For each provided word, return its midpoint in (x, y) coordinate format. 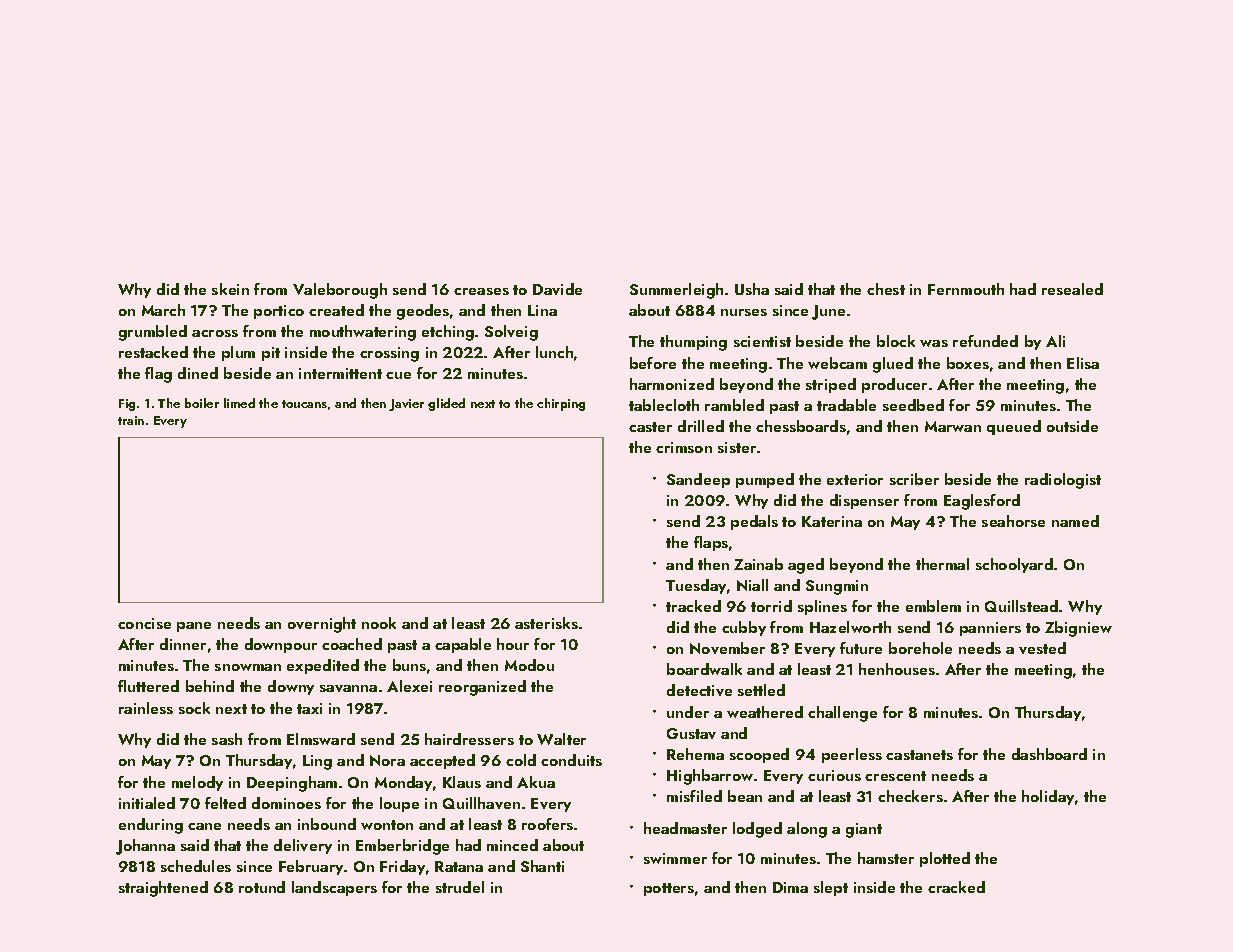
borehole (920, 648)
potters (669, 889)
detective (699, 690)
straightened (163, 889)
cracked (956, 887)
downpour (281, 645)
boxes (968, 363)
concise (144, 623)
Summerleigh (676, 291)
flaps (711, 543)
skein (230, 289)
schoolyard (1014, 565)
